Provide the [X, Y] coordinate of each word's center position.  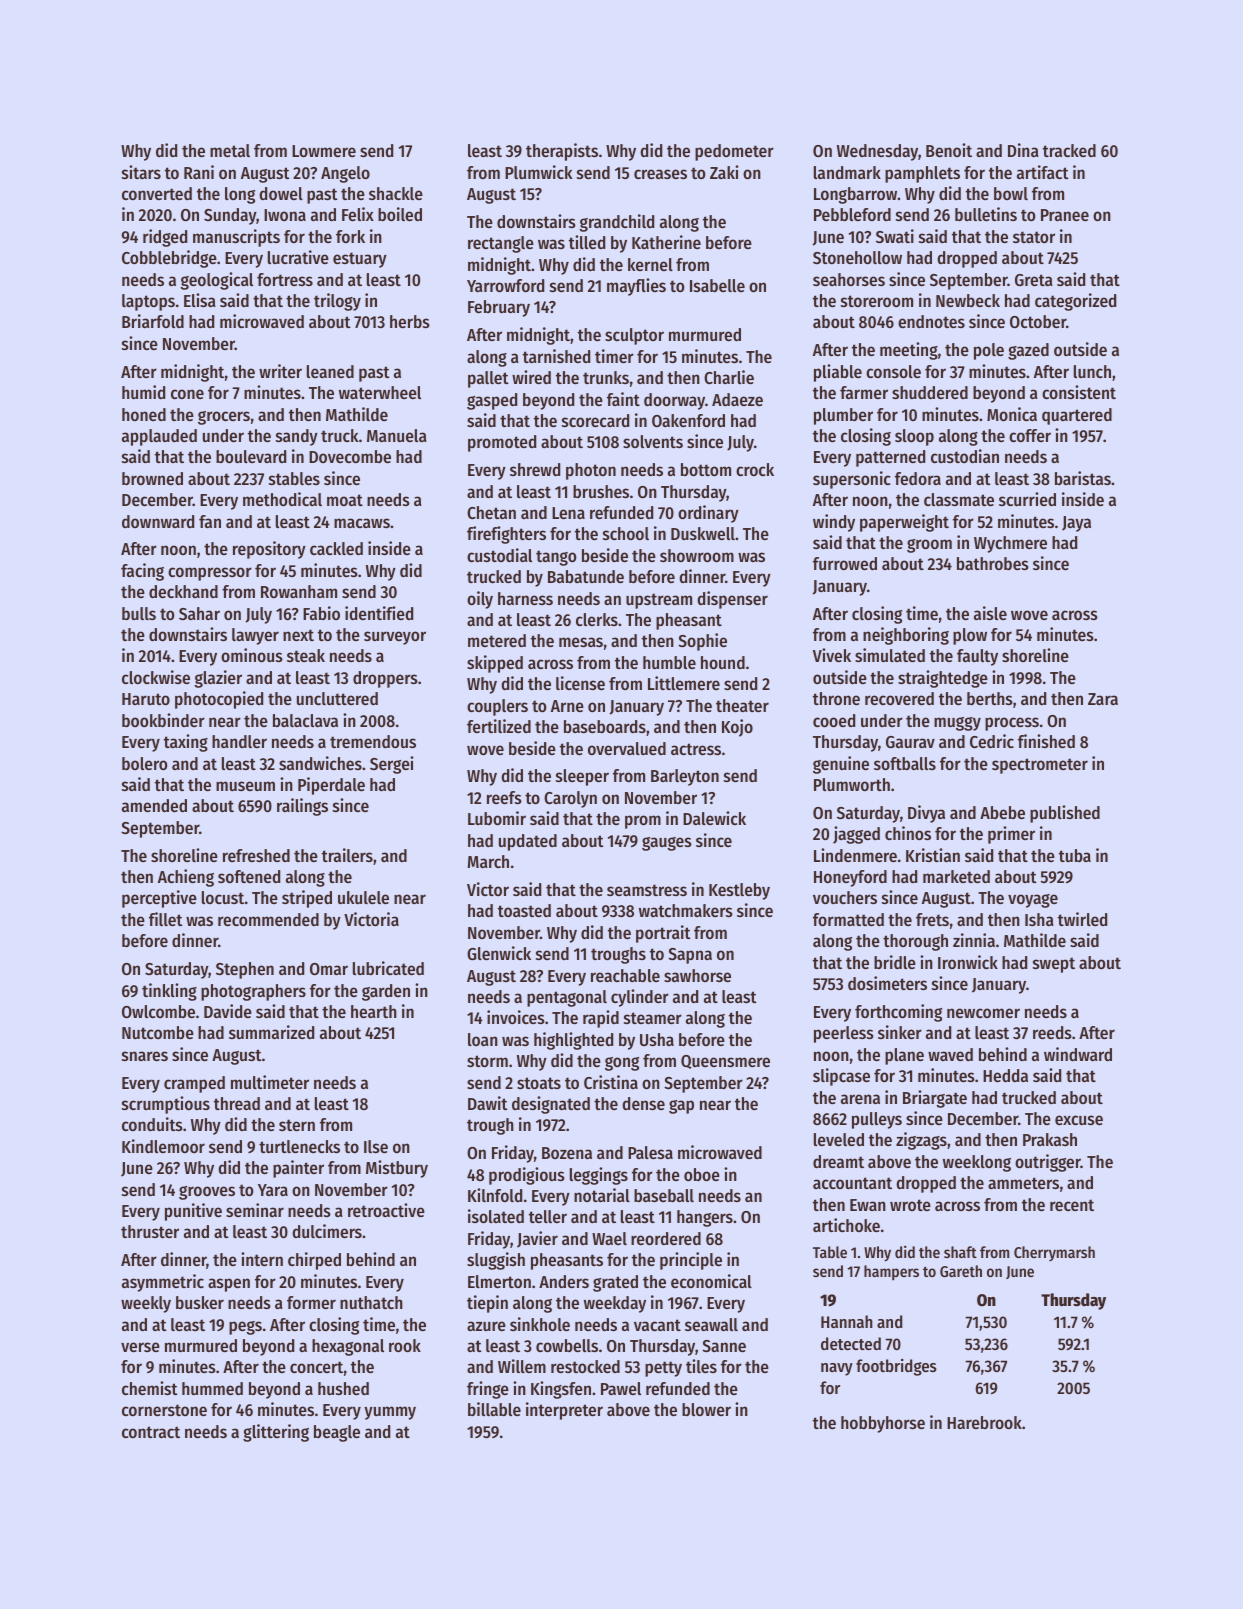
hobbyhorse [883, 1424]
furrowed [845, 563]
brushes [601, 491]
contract [151, 1432]
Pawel [621, 1388]
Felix [358, 214]
